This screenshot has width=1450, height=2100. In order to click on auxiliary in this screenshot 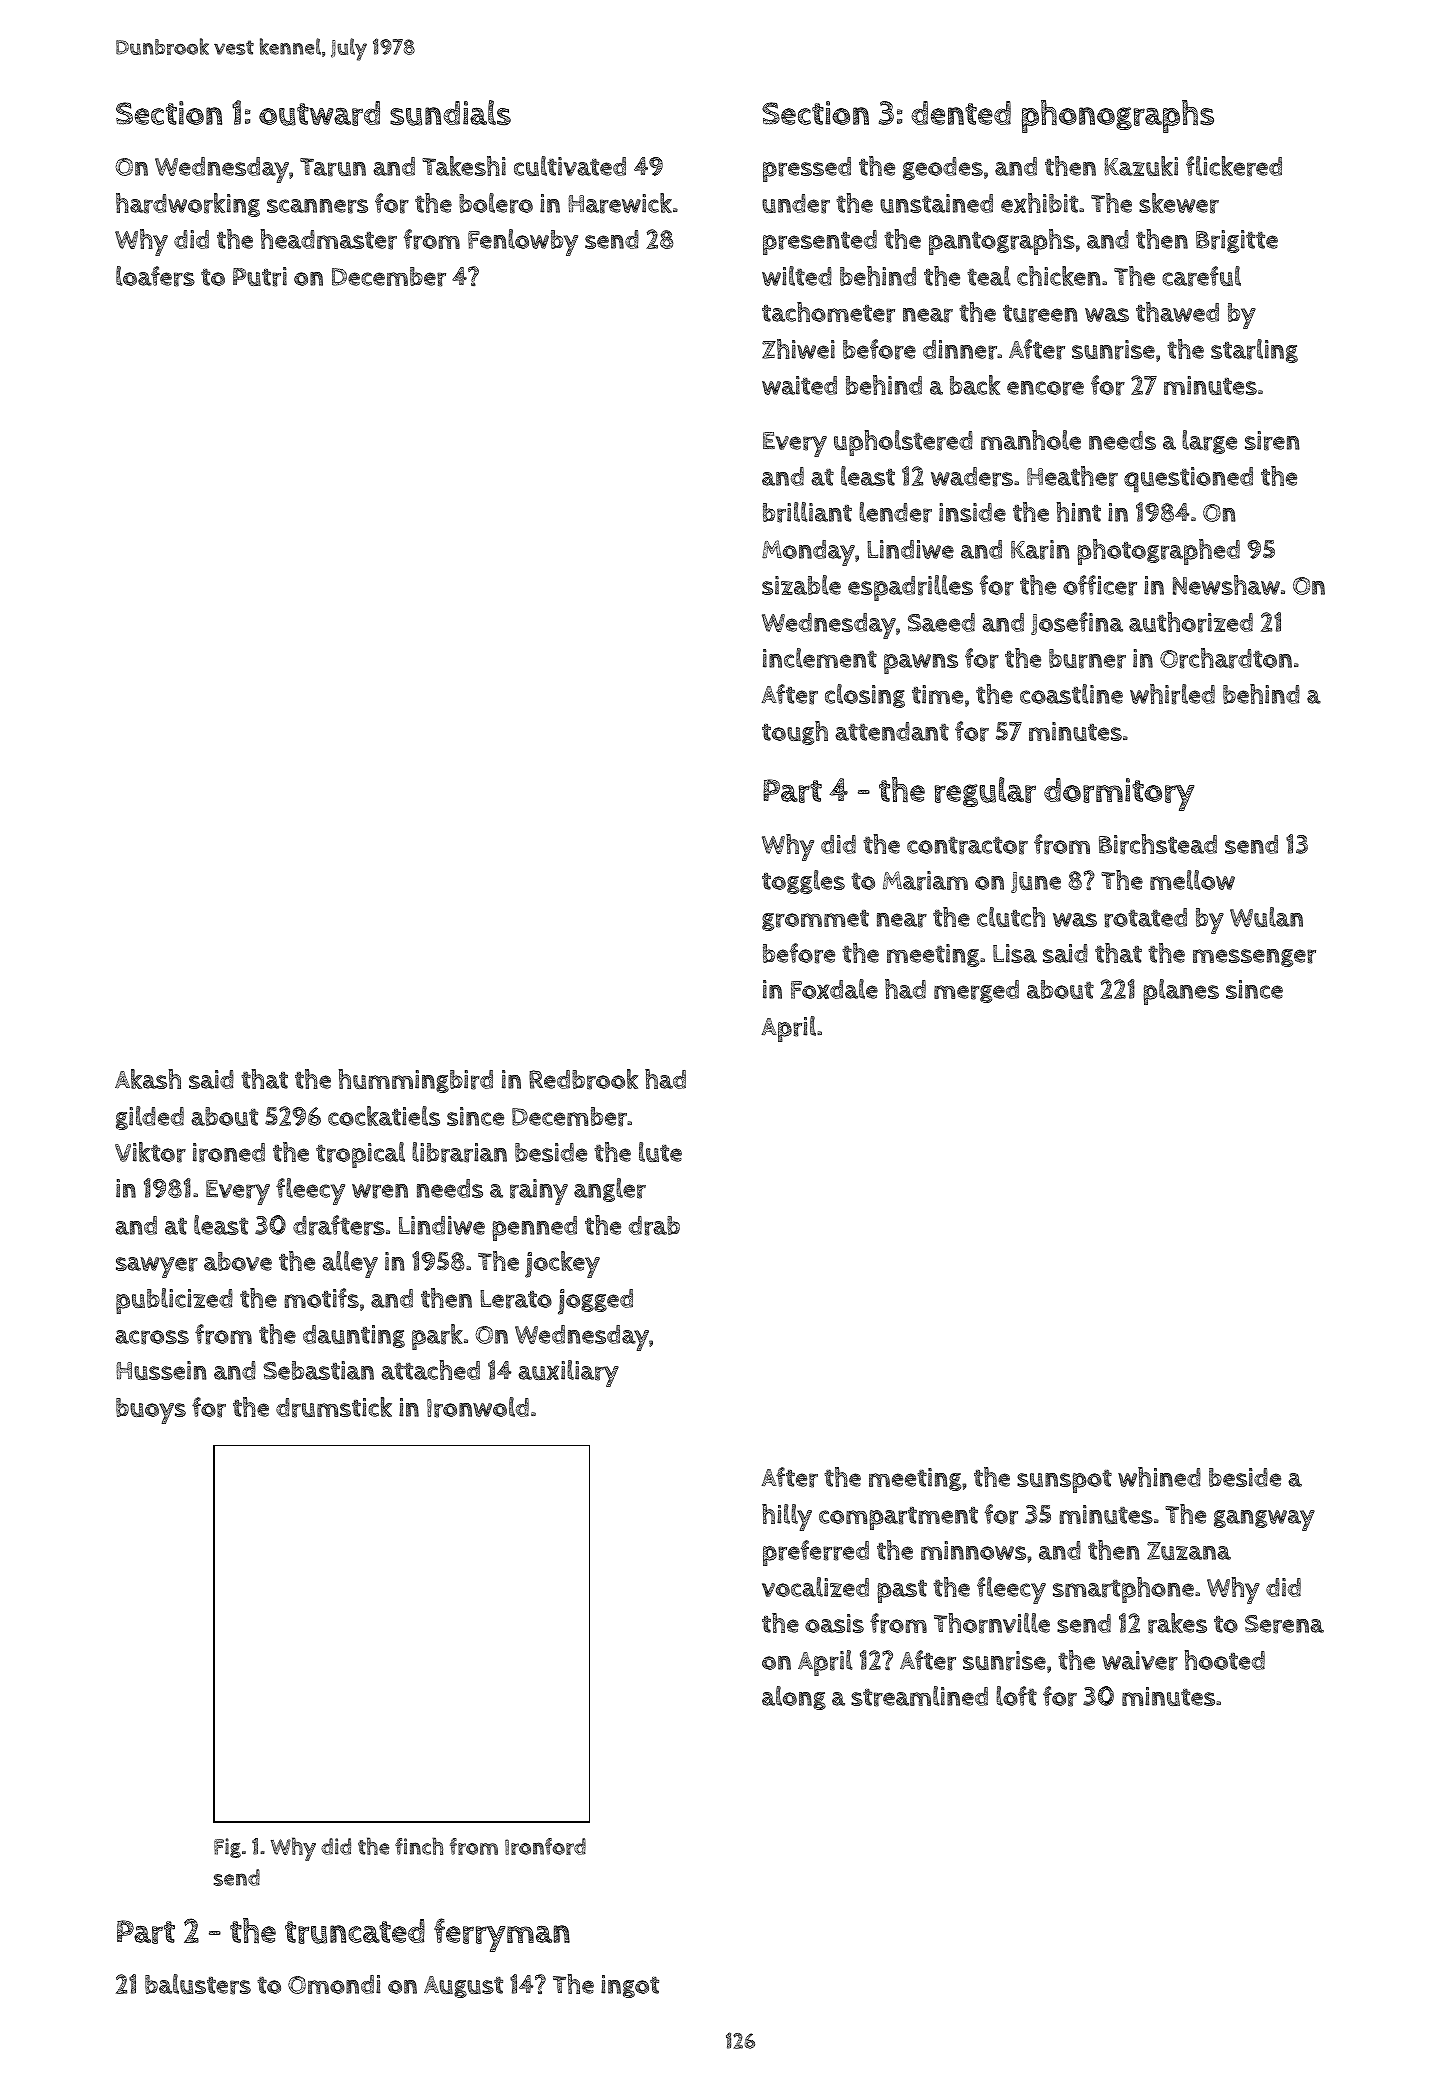, I will do `click(569, 1373)`.
